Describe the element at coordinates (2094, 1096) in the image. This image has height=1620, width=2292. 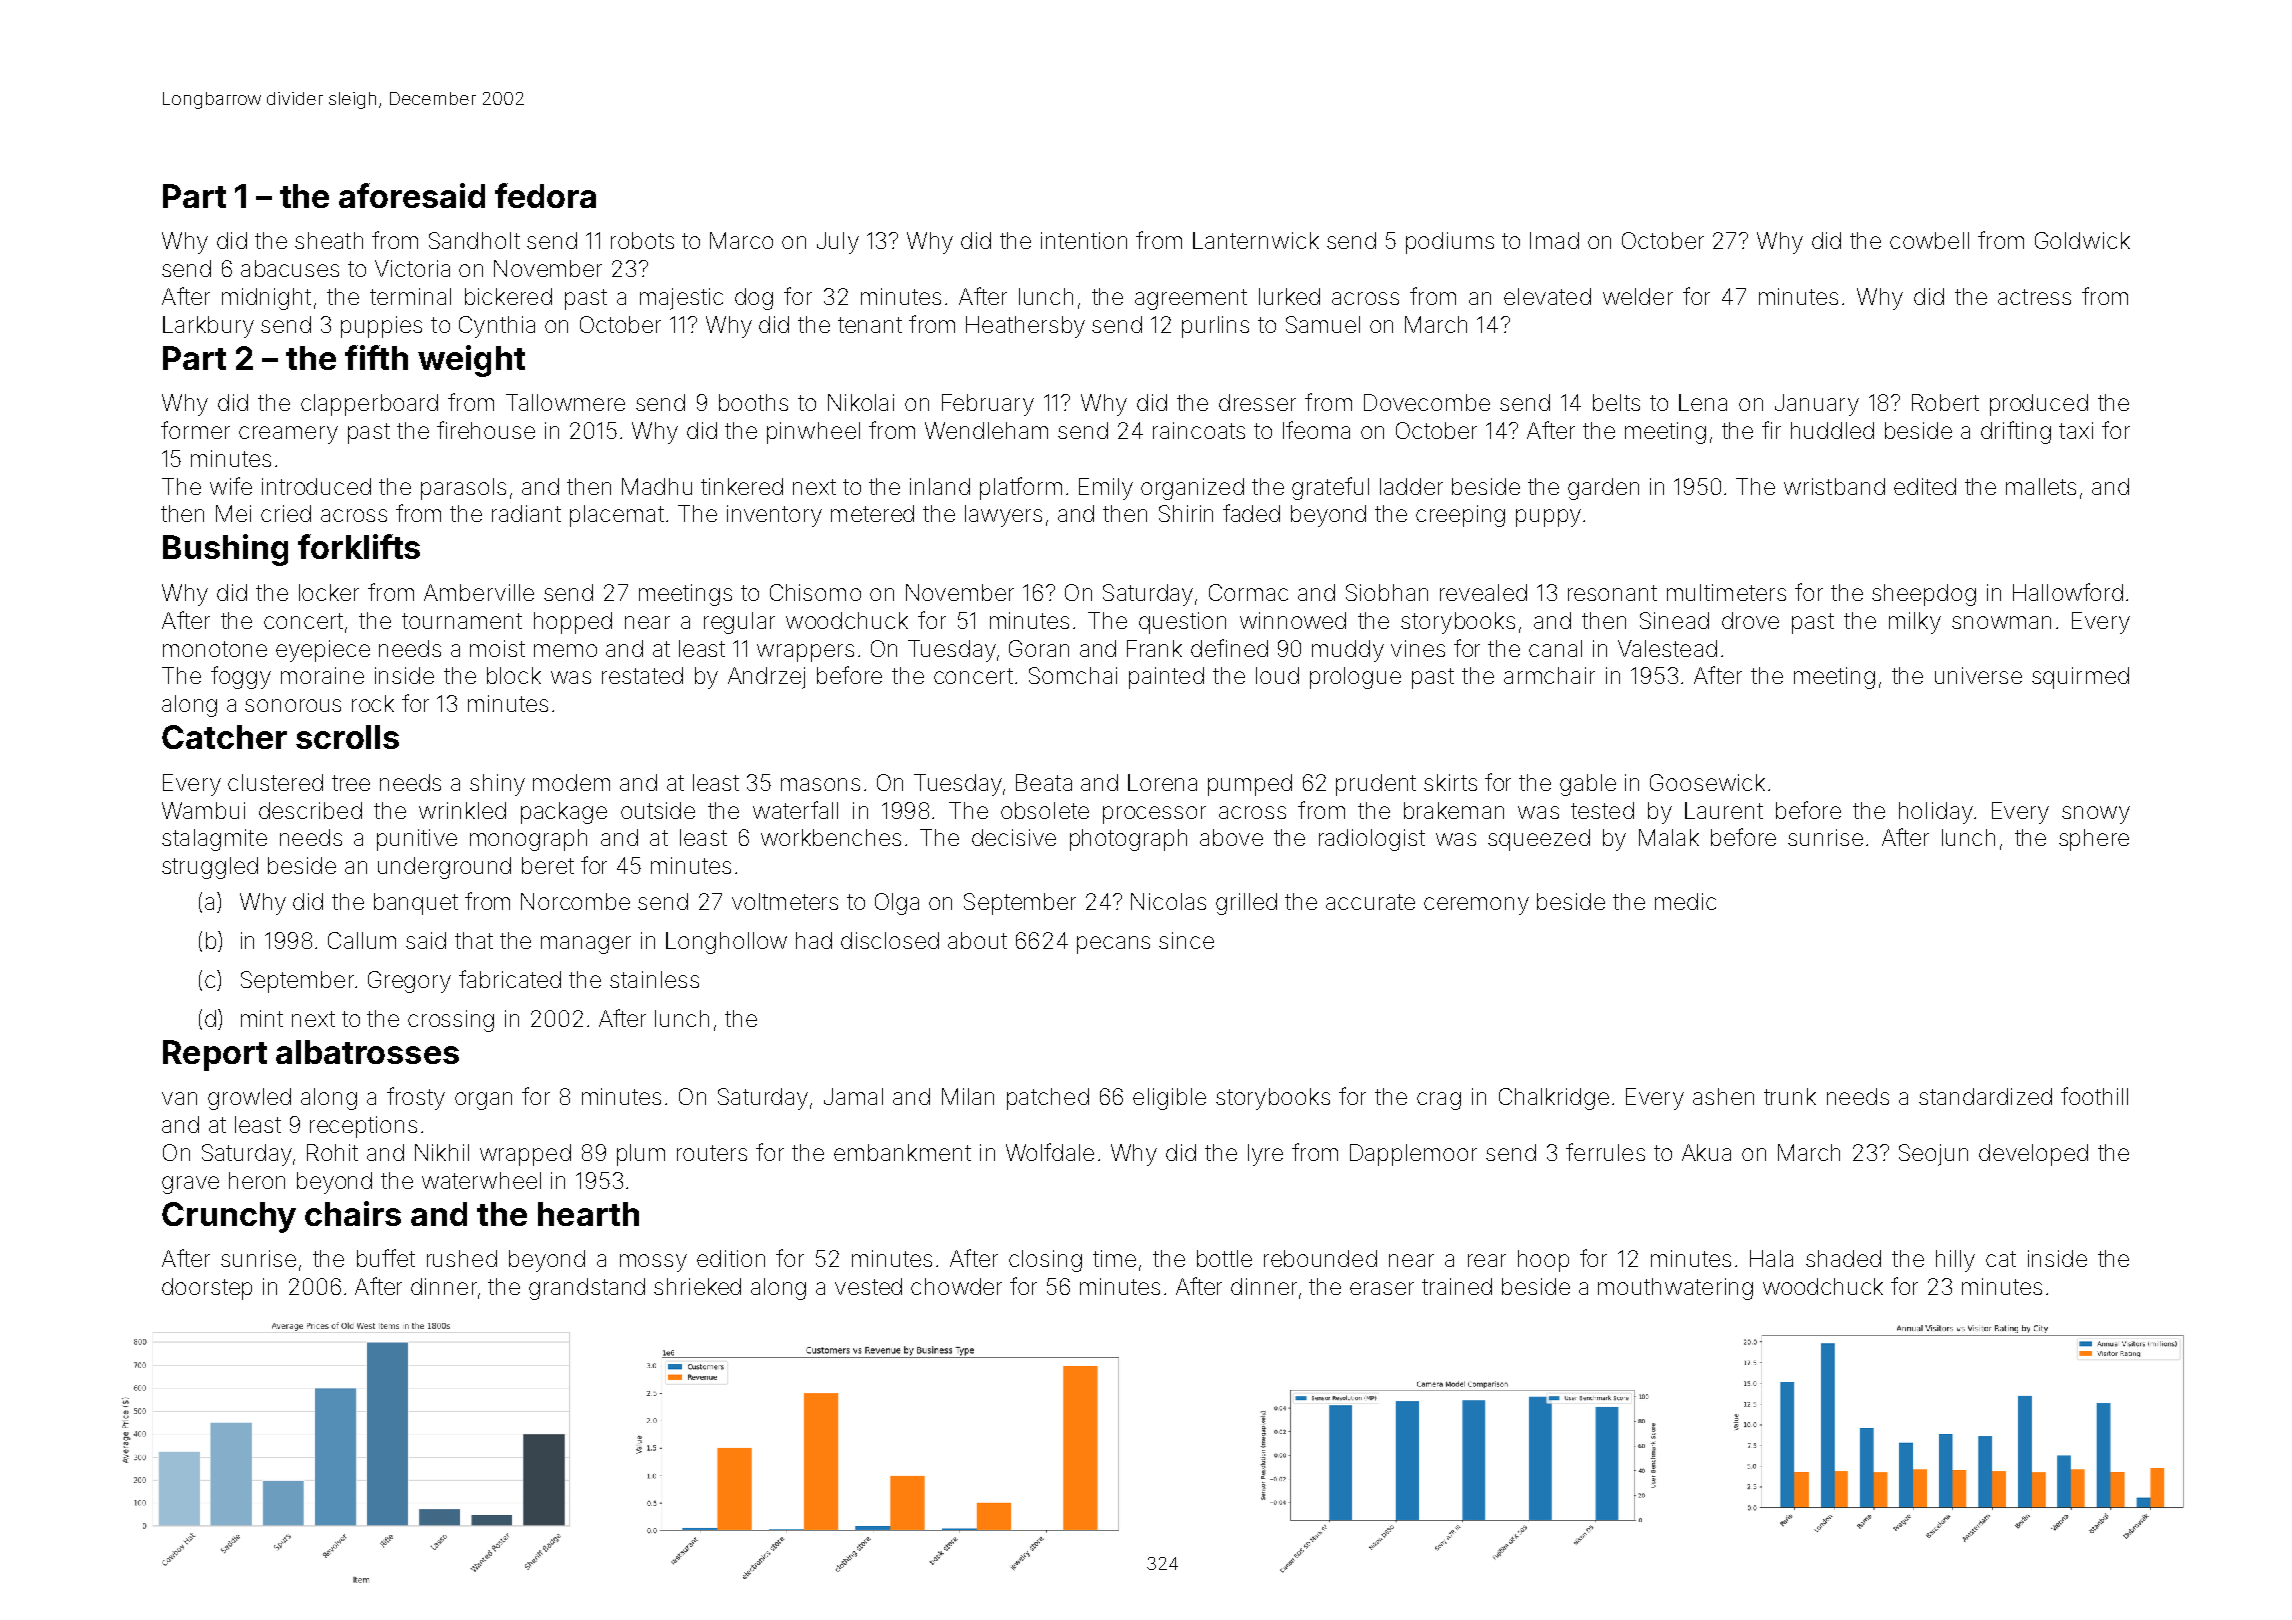
I see `foothill` at that location.
